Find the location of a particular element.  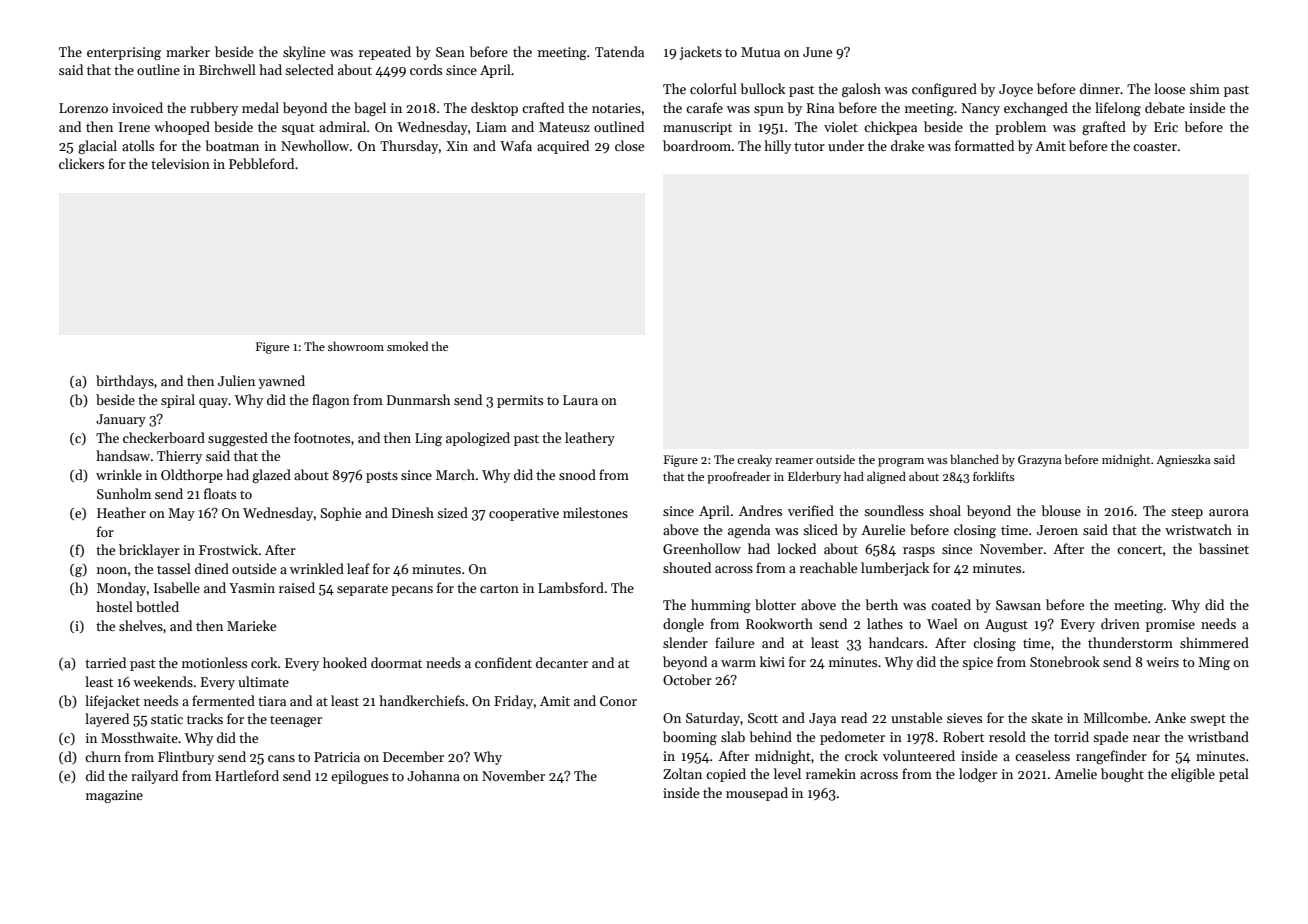

loose is located at coordinates (1169, 88).
